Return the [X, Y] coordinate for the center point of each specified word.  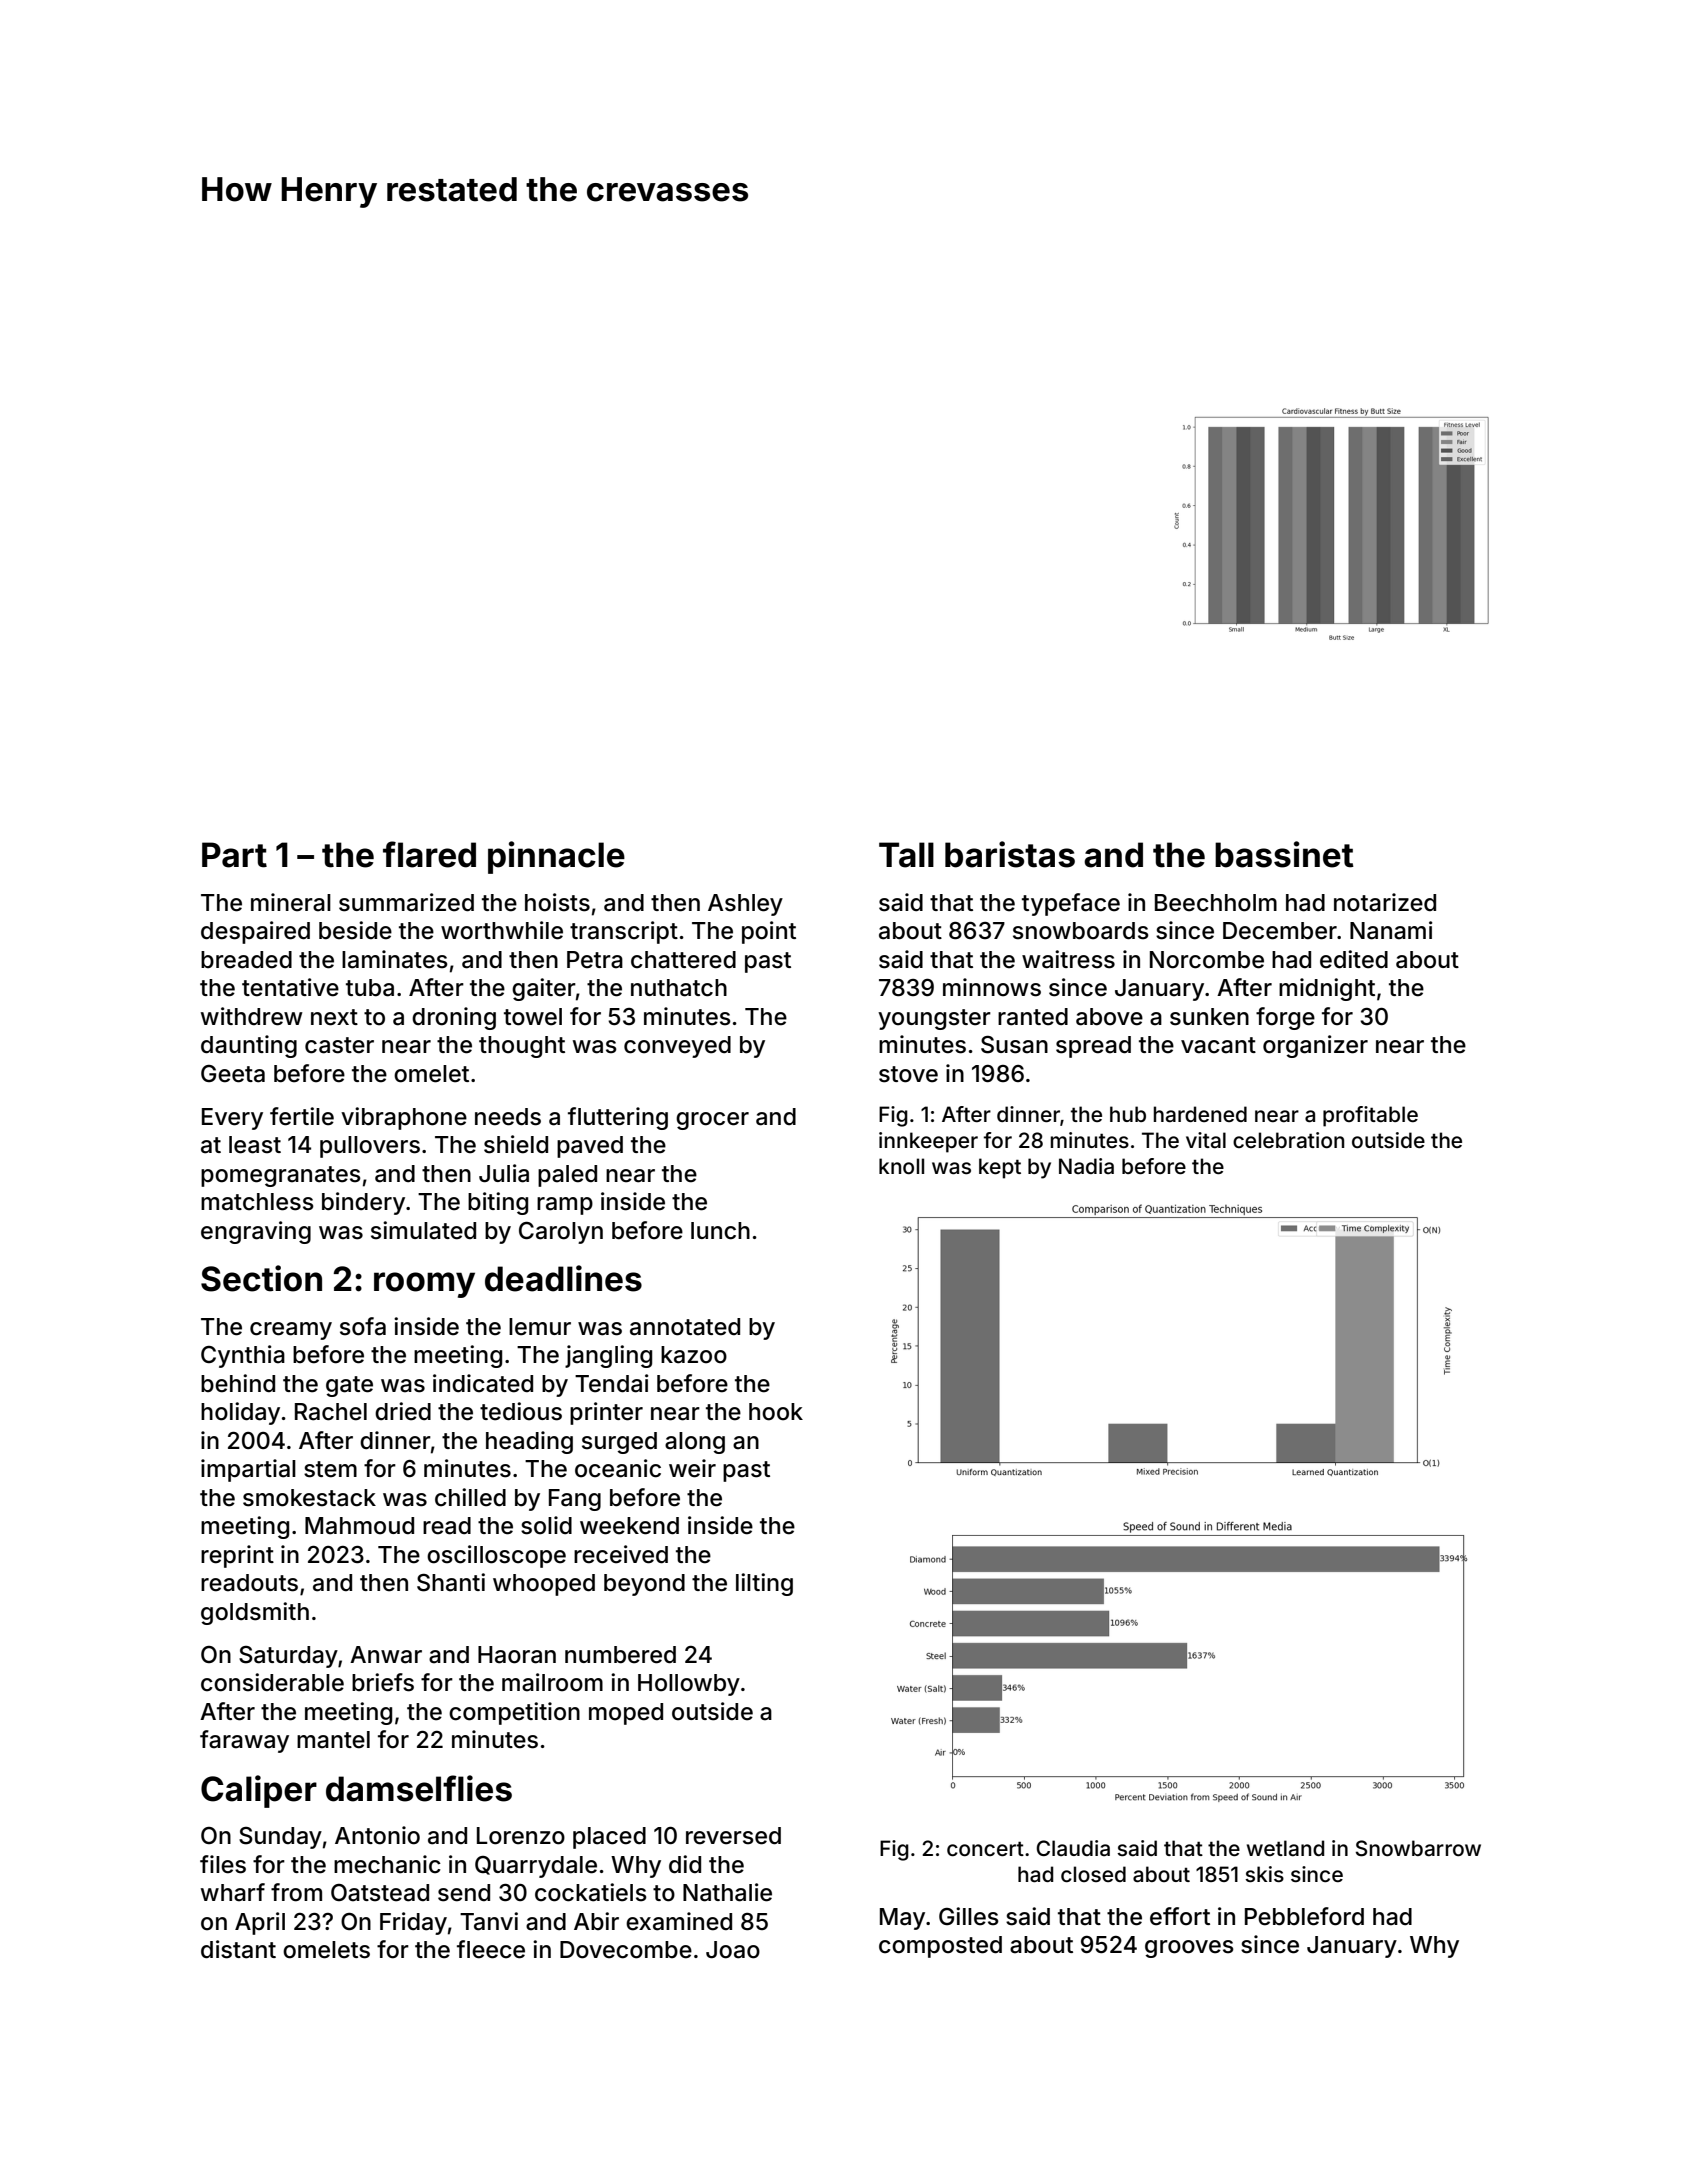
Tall [906, 855]
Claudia [1073, 1848]
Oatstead [380, 1893]
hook [776, 1412]
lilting [764, 1584]
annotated [685, 1327]
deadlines [563, 1278]
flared [429, 854]
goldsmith [255, 1613]
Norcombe [1207, 960]
